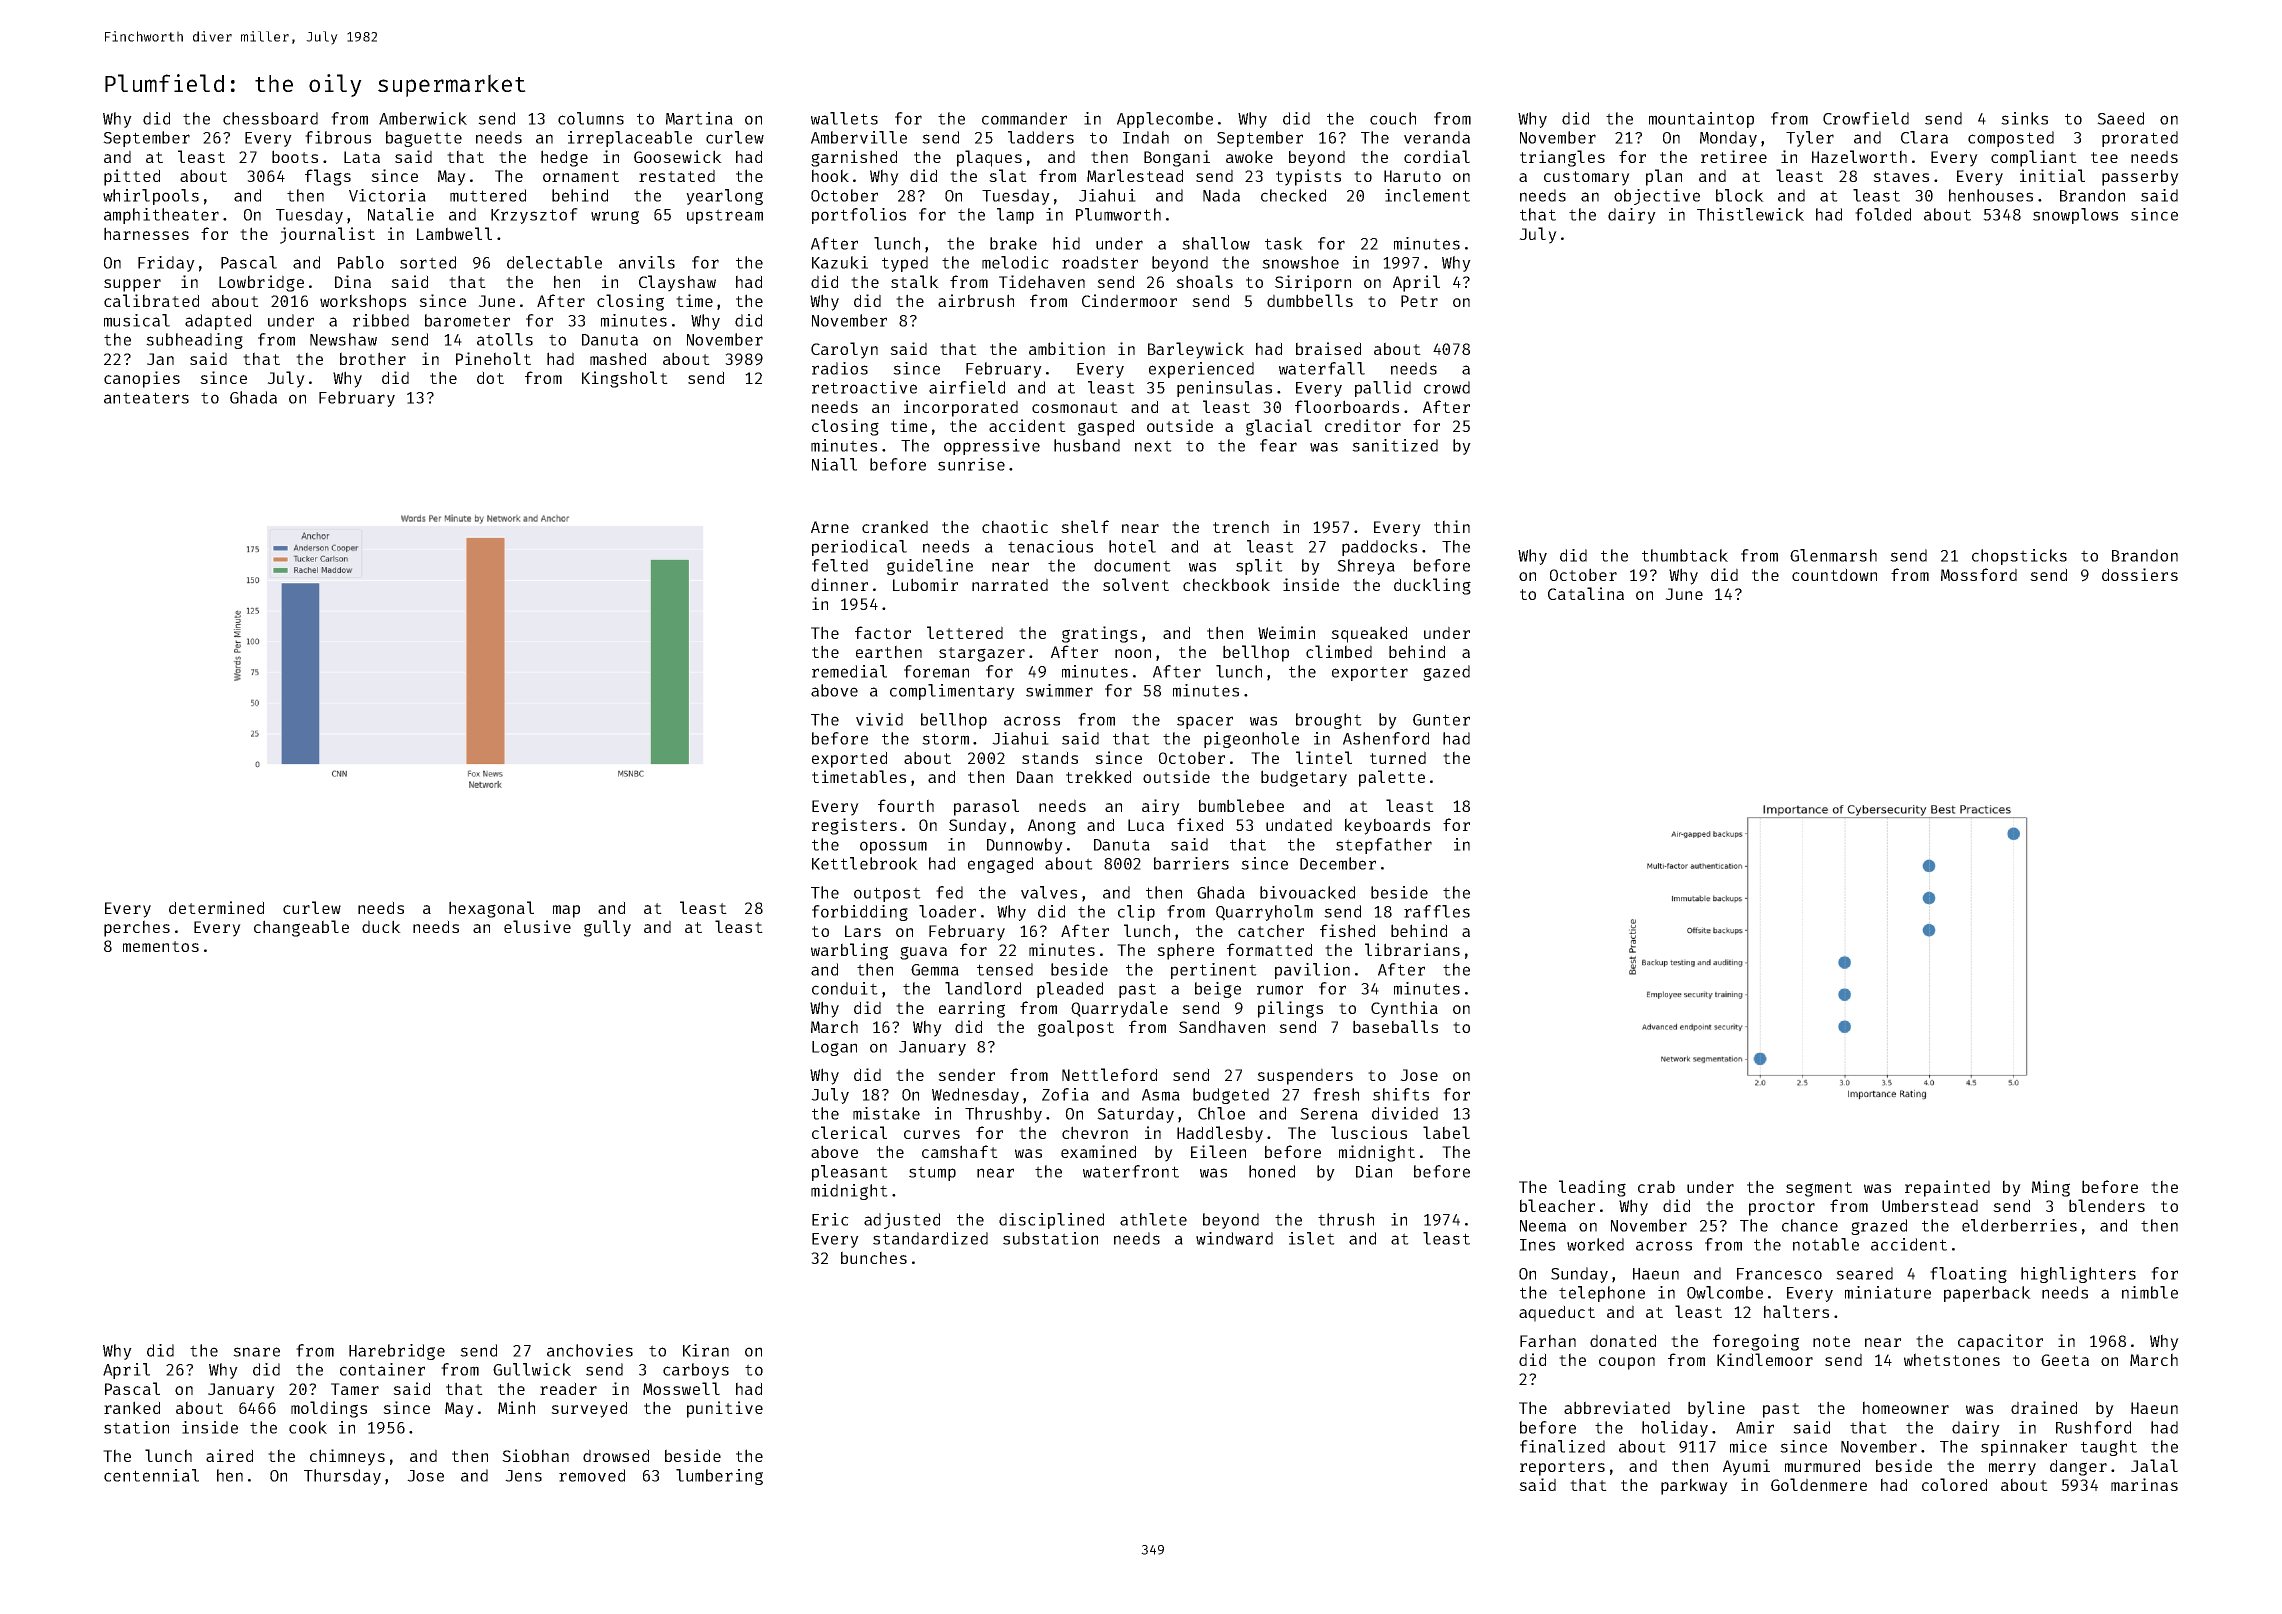 This document has width=2282, height=1614. Describe the element at coordinates (1979, 574) in the document. I see `Mossford` at that location.
